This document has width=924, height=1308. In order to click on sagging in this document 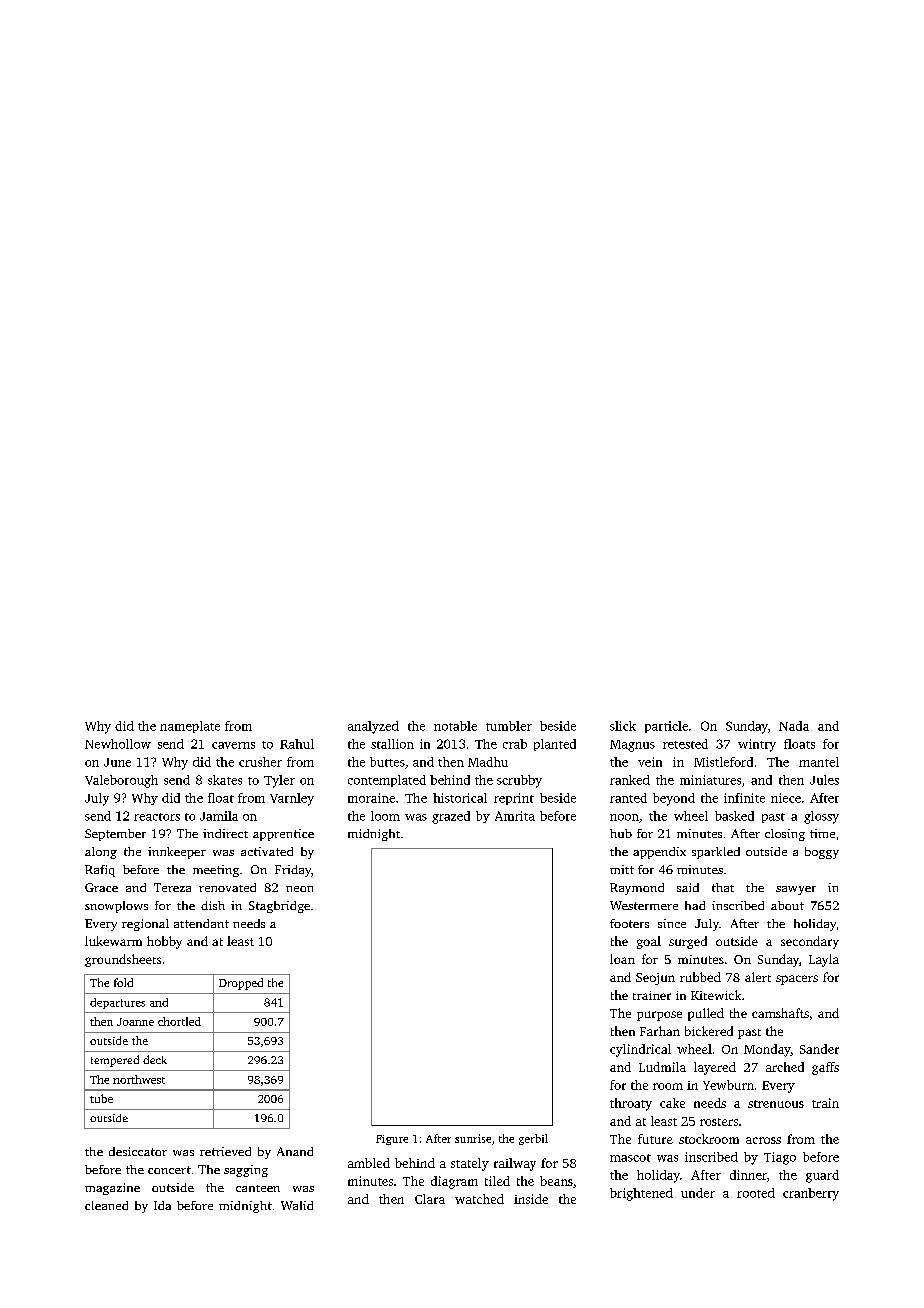, I will do `click(246, 1171)`.
